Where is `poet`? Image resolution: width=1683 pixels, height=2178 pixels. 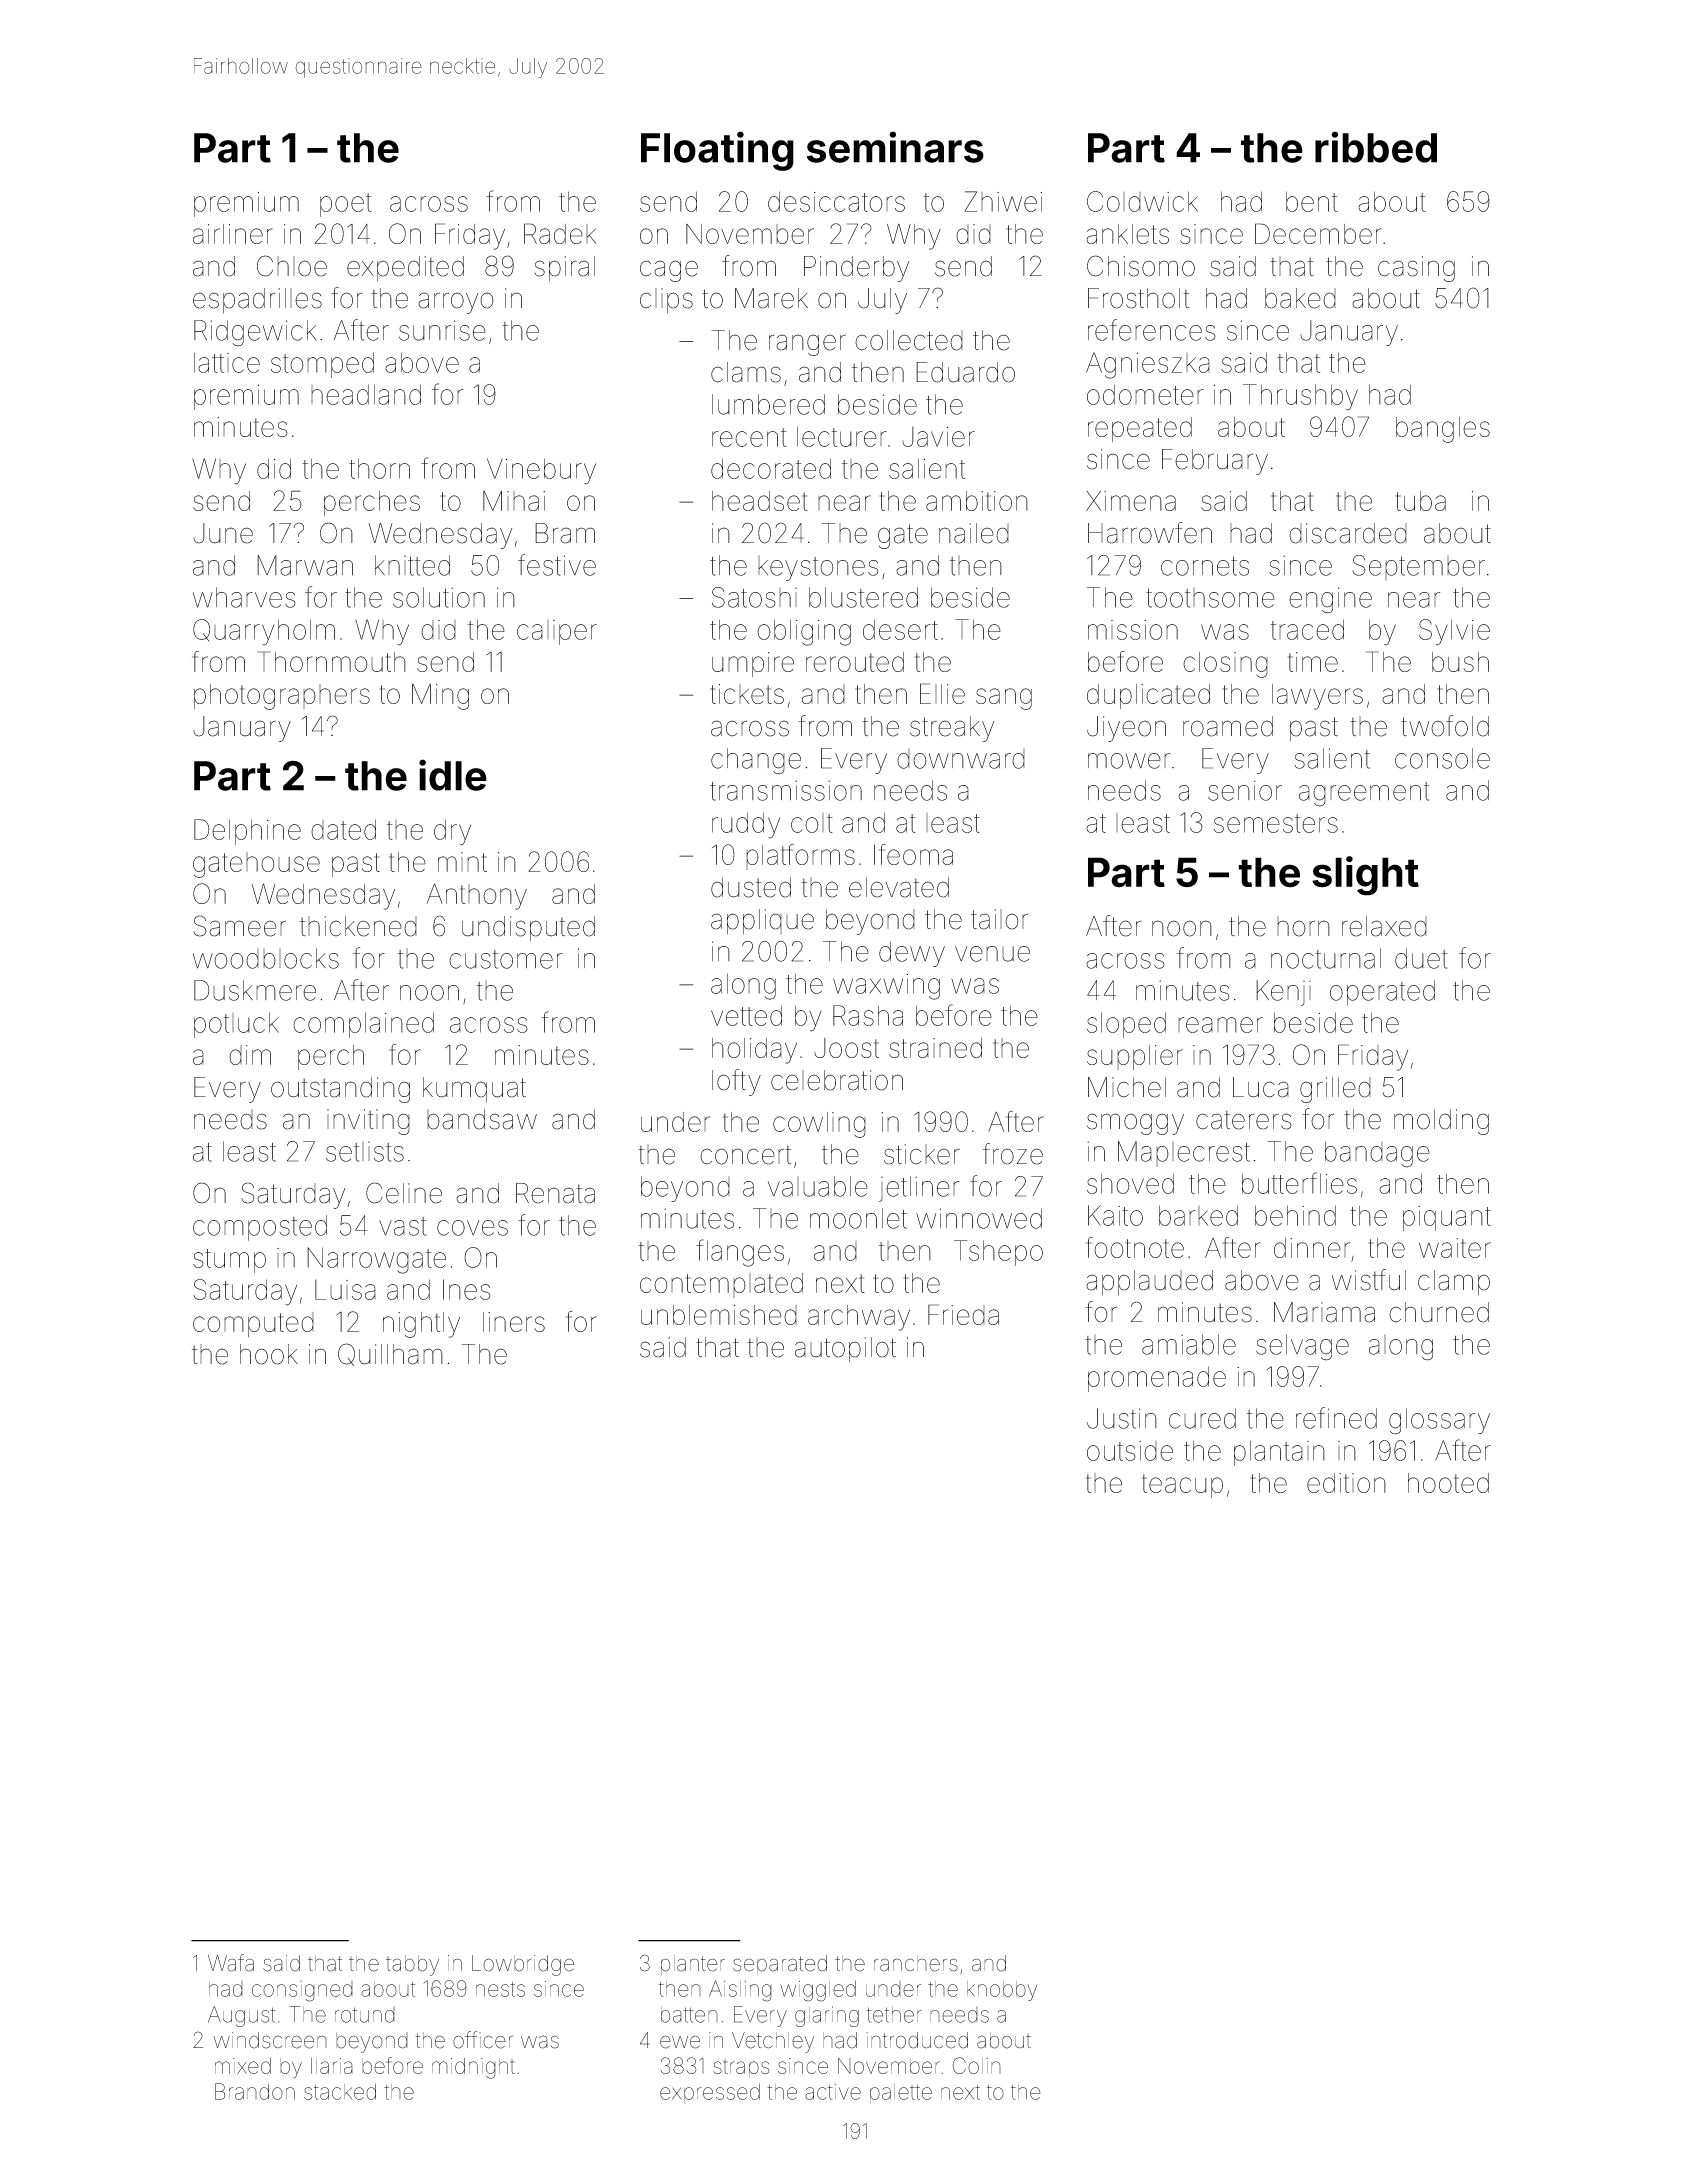 poet is located at coordinates (346, 205).
